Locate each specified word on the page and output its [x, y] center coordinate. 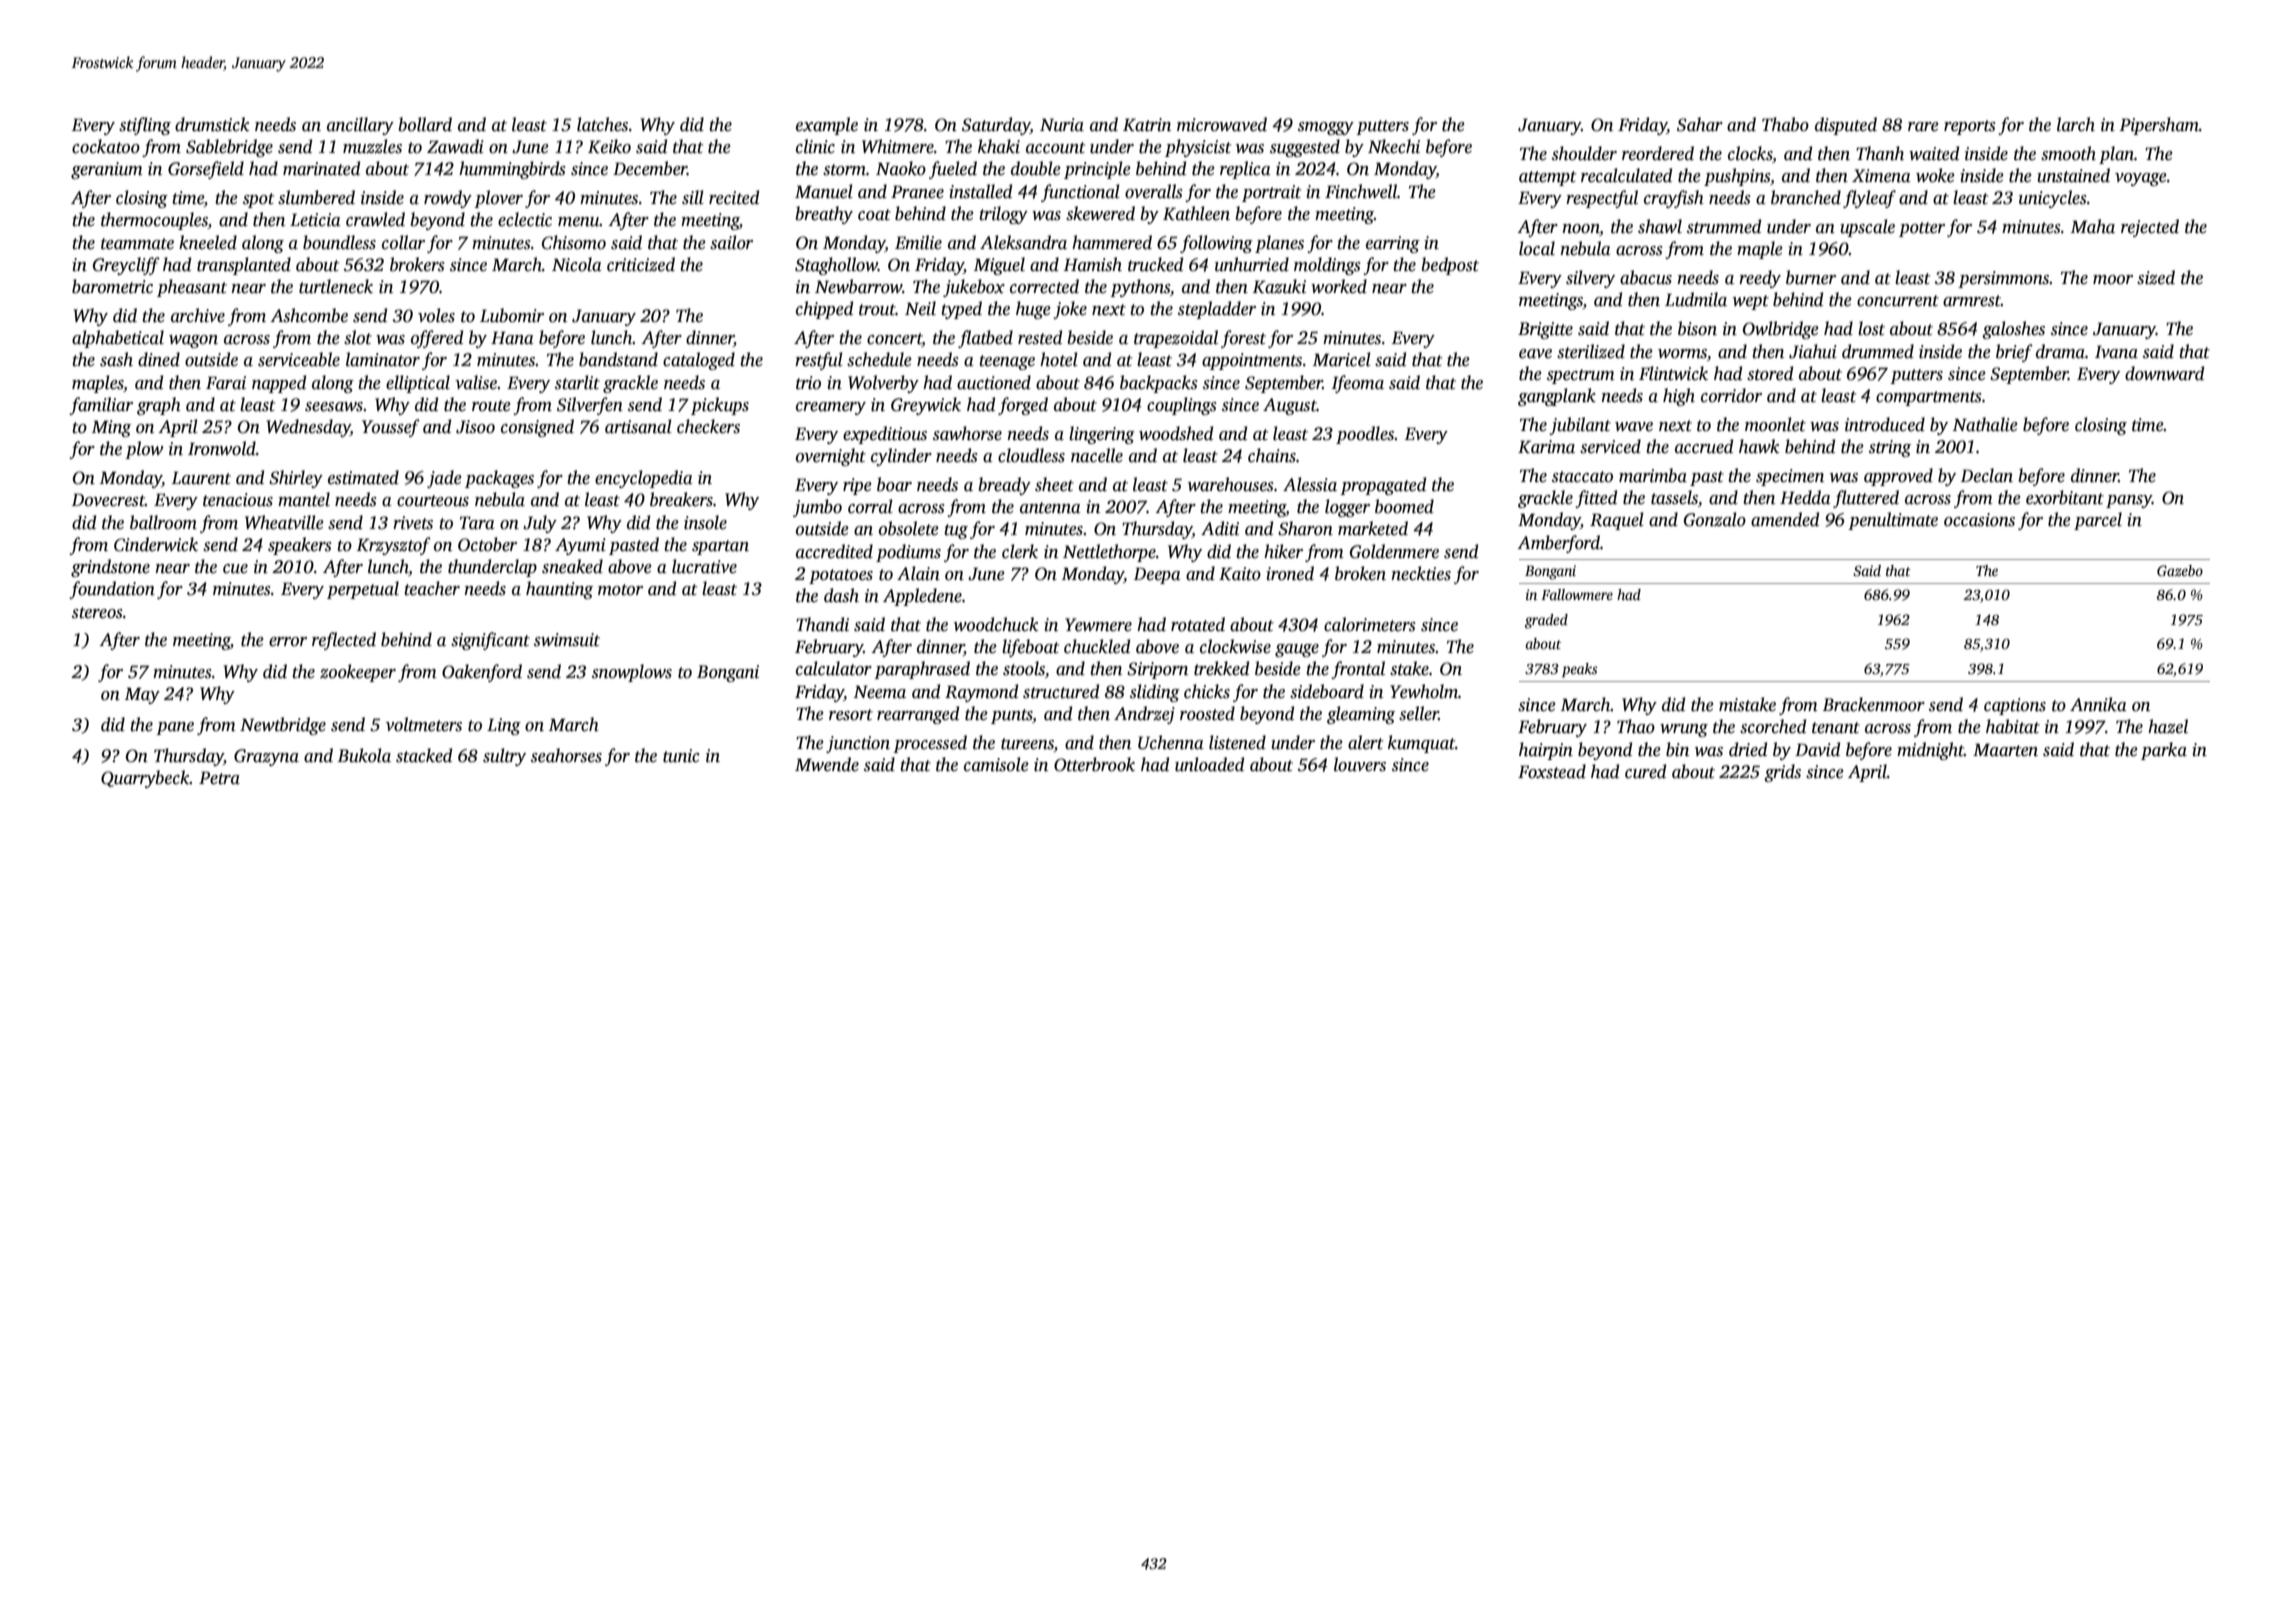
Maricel [1342, 359]
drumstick [212, 124]
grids [1782, 773]
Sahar [1700, 124]
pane [175, 728]
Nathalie [1985, 424]
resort [851, 715]
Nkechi [1394, 146]
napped [279, 384]
